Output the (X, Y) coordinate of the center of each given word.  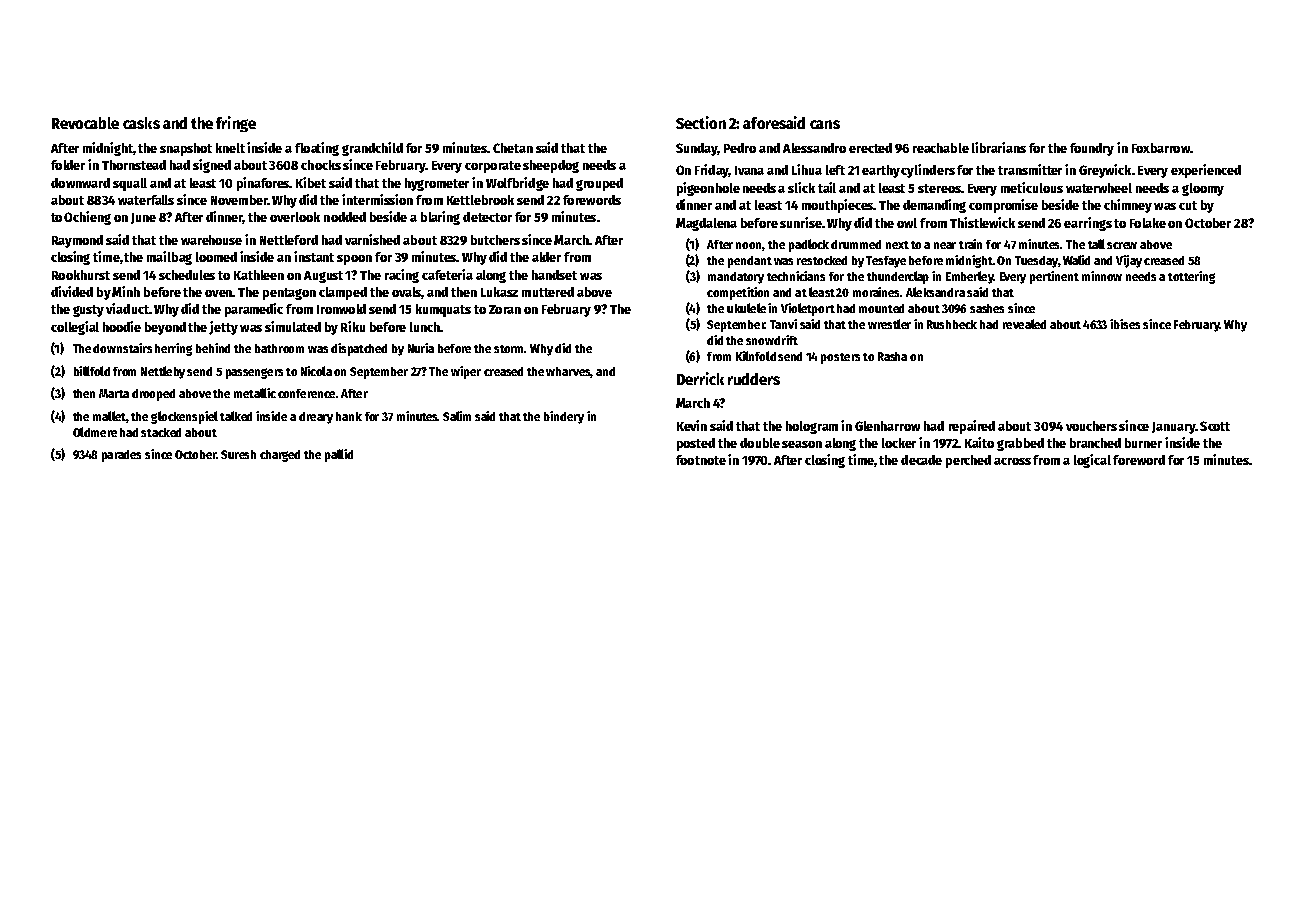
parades (121, 456)
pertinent (1054, 277)
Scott (1215, 426)
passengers (254, 373)
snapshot (186, 149)
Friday (712, 171)
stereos (939, 188)
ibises (1125, 324)
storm (509, 349)
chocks (321, 165)
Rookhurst (81, 275)
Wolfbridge (517, 184)
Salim (457, 416)
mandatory (736, 278)
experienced (1206, 171)
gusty (88, 311)
